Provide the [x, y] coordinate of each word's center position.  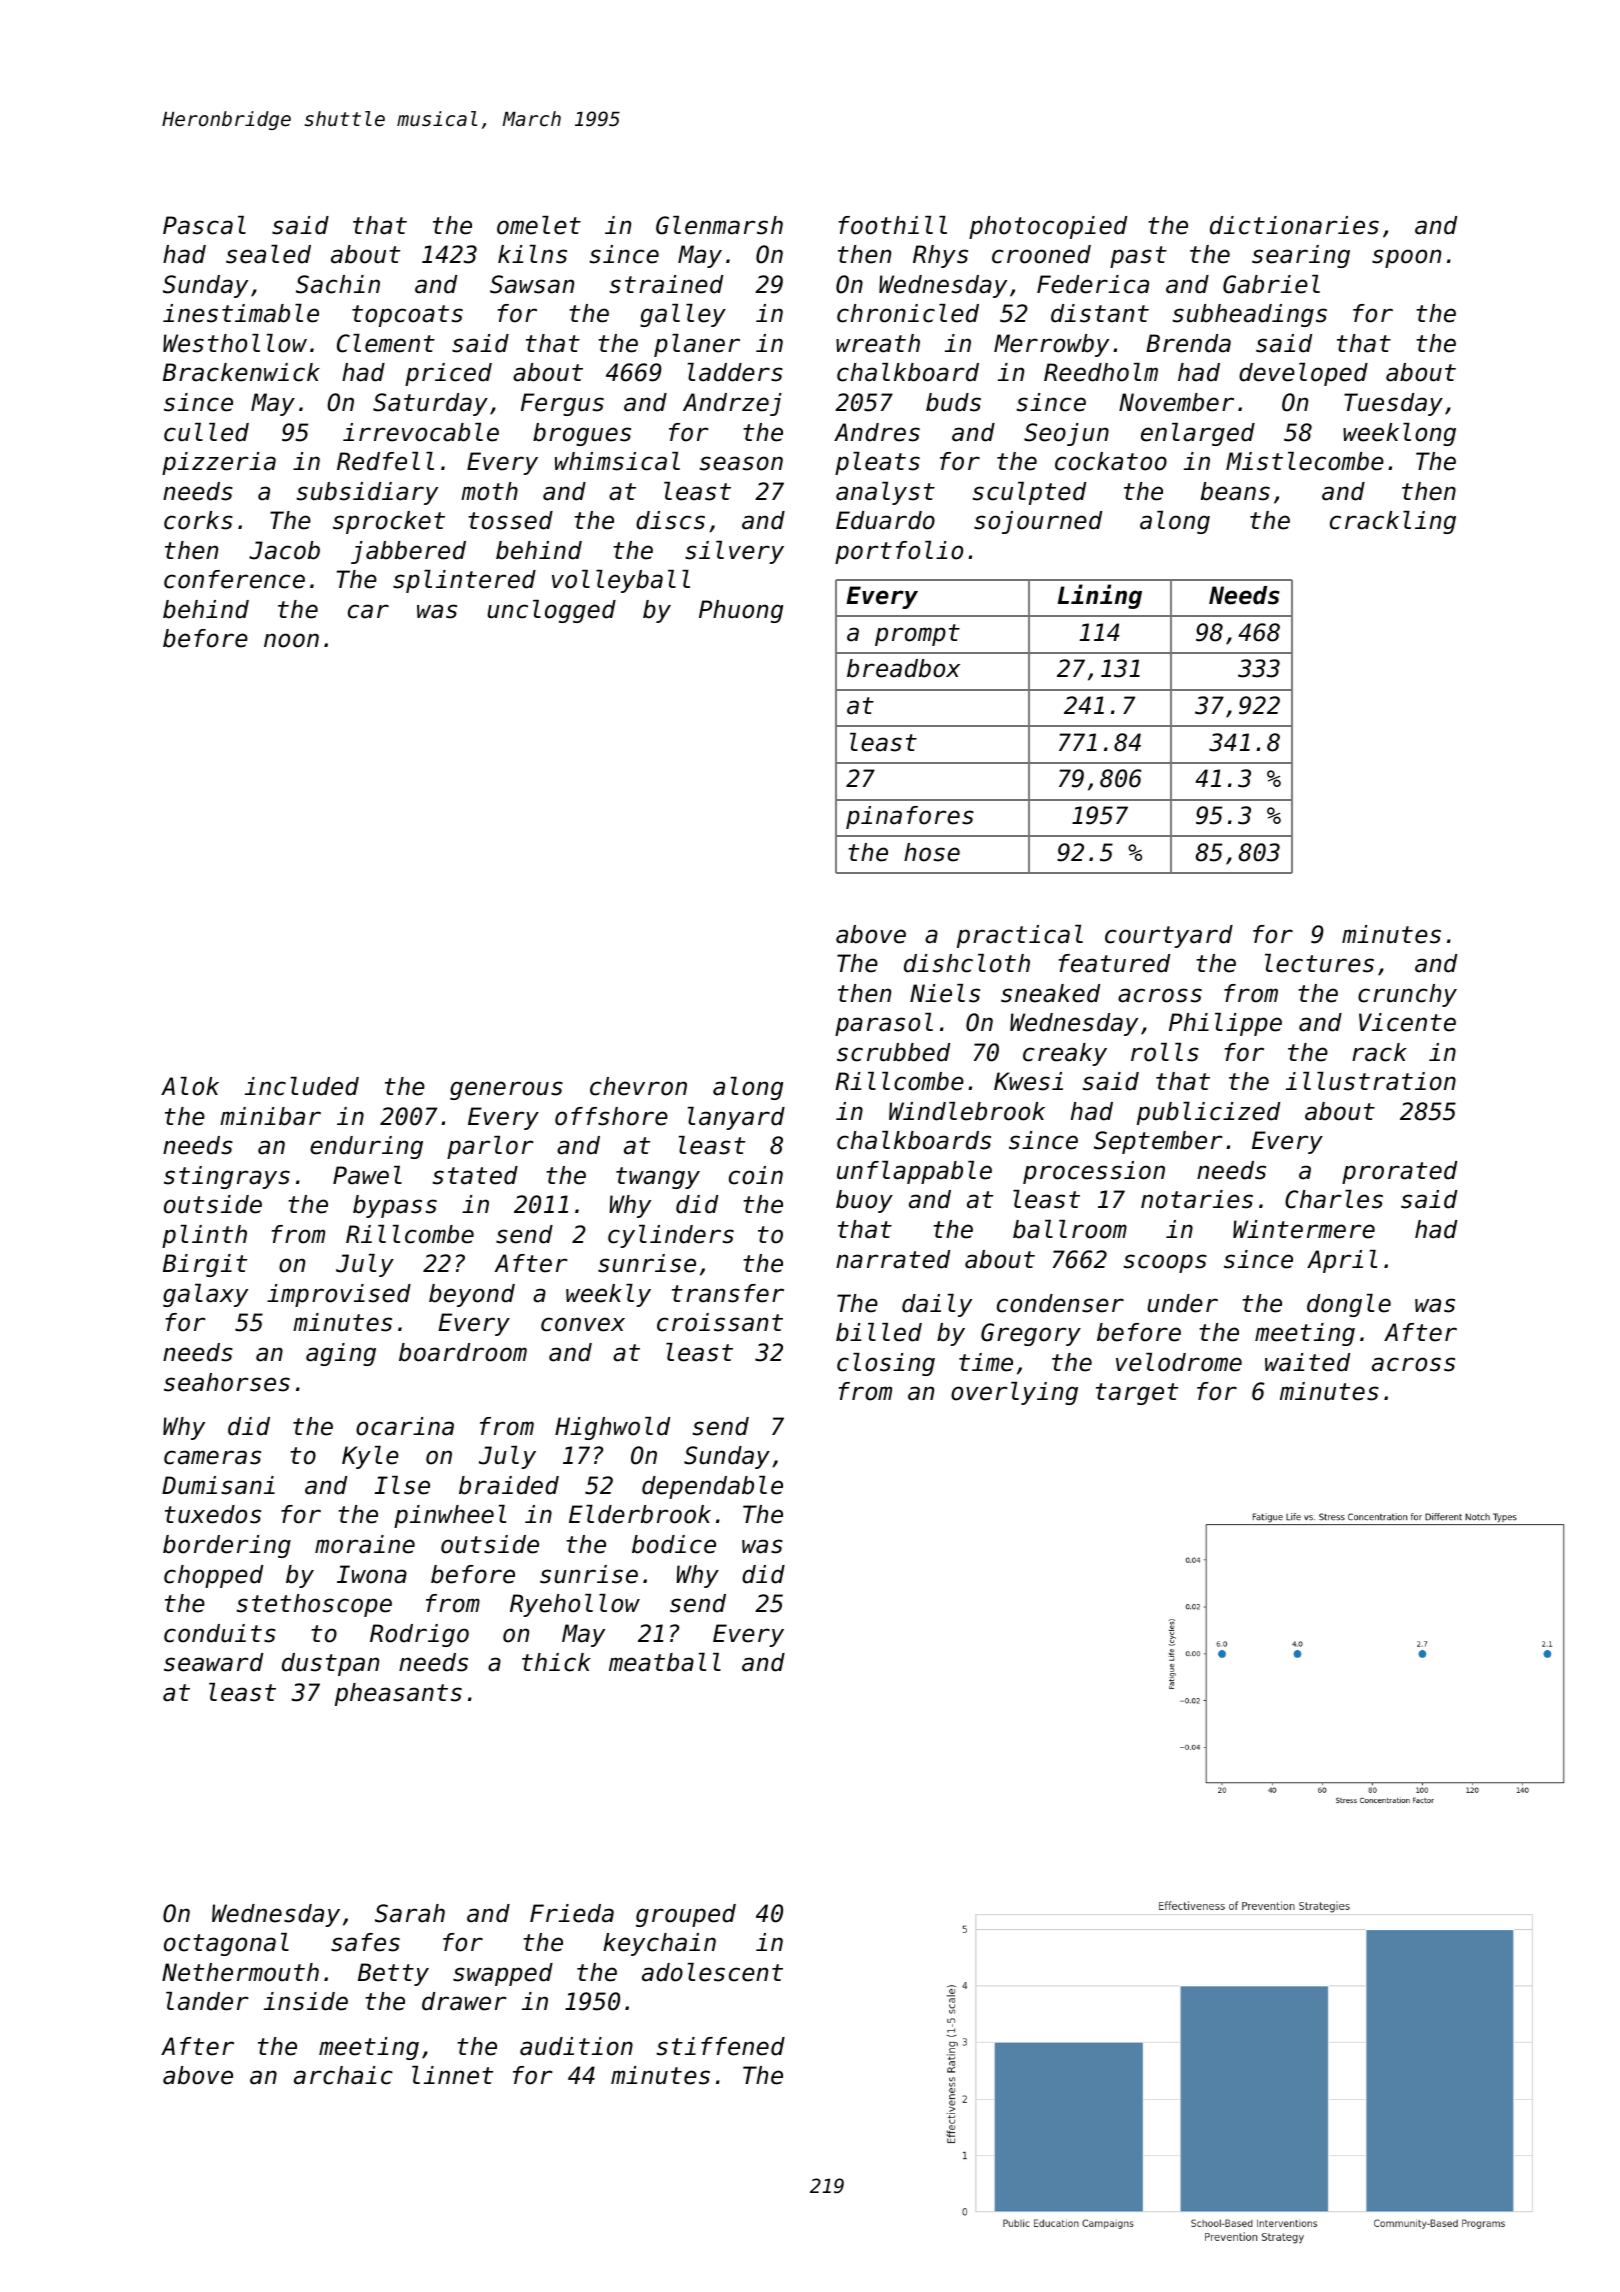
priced [448, 374]
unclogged [551, 611]
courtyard [1169, 936]
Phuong [741, 611]
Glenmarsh [719, 225]
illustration [1371, 1081]
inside [306, 2001]
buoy [864, 1201]
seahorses [227, 1382]
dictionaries [1294, 225]
